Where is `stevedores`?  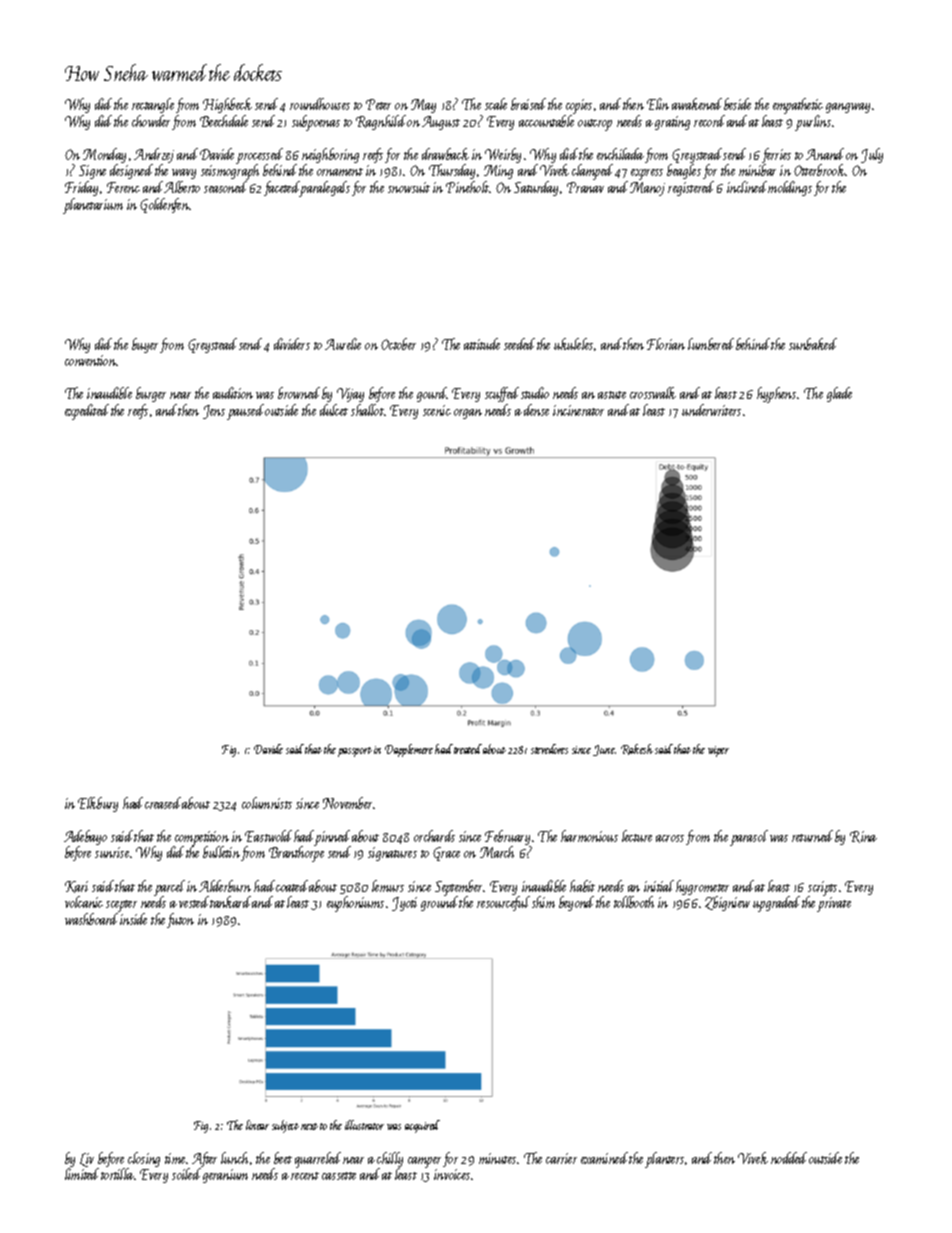 stevedores is located at coordinates (549, 749).
